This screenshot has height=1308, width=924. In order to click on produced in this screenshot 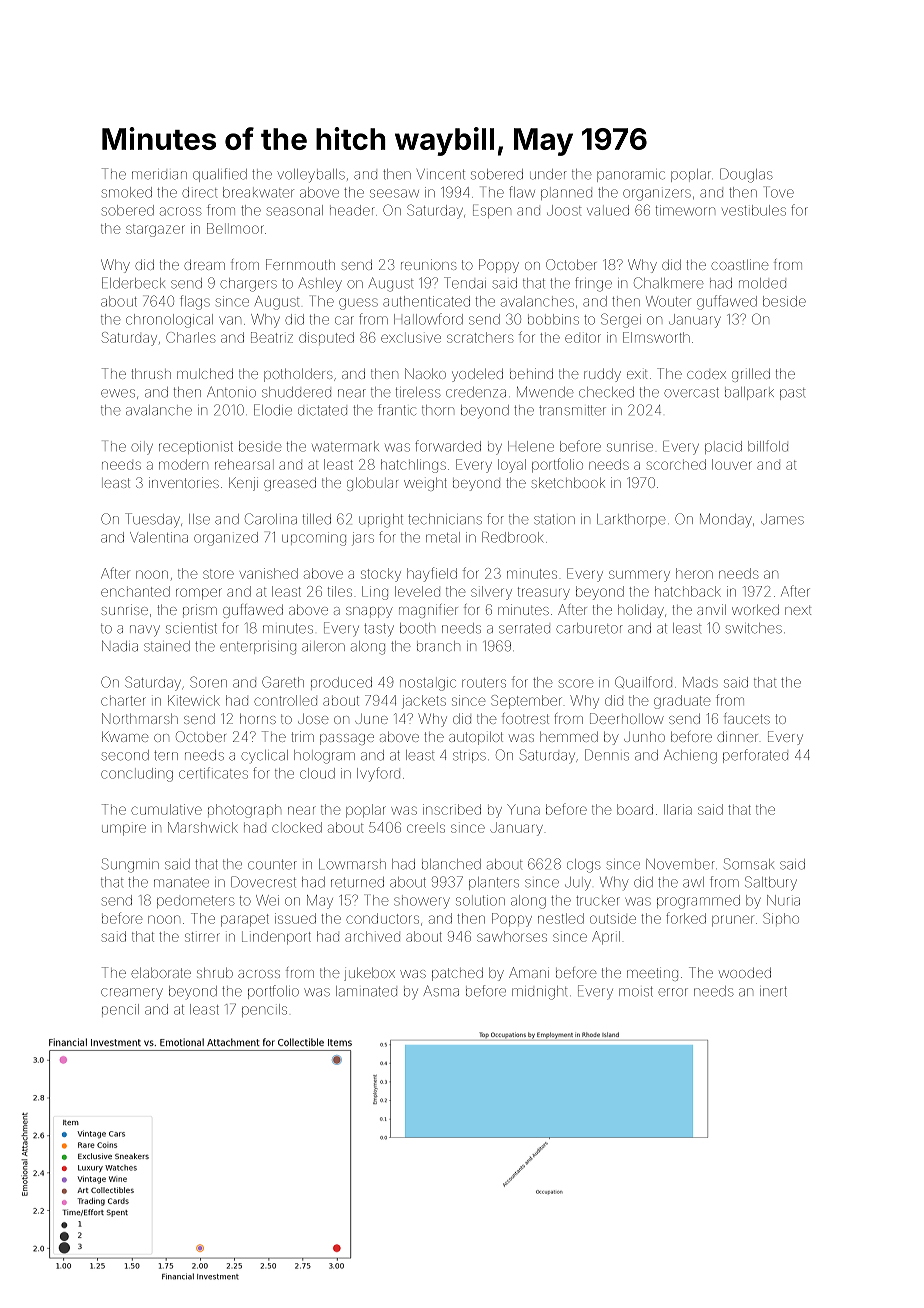, I will do `click(341, 683)`.
